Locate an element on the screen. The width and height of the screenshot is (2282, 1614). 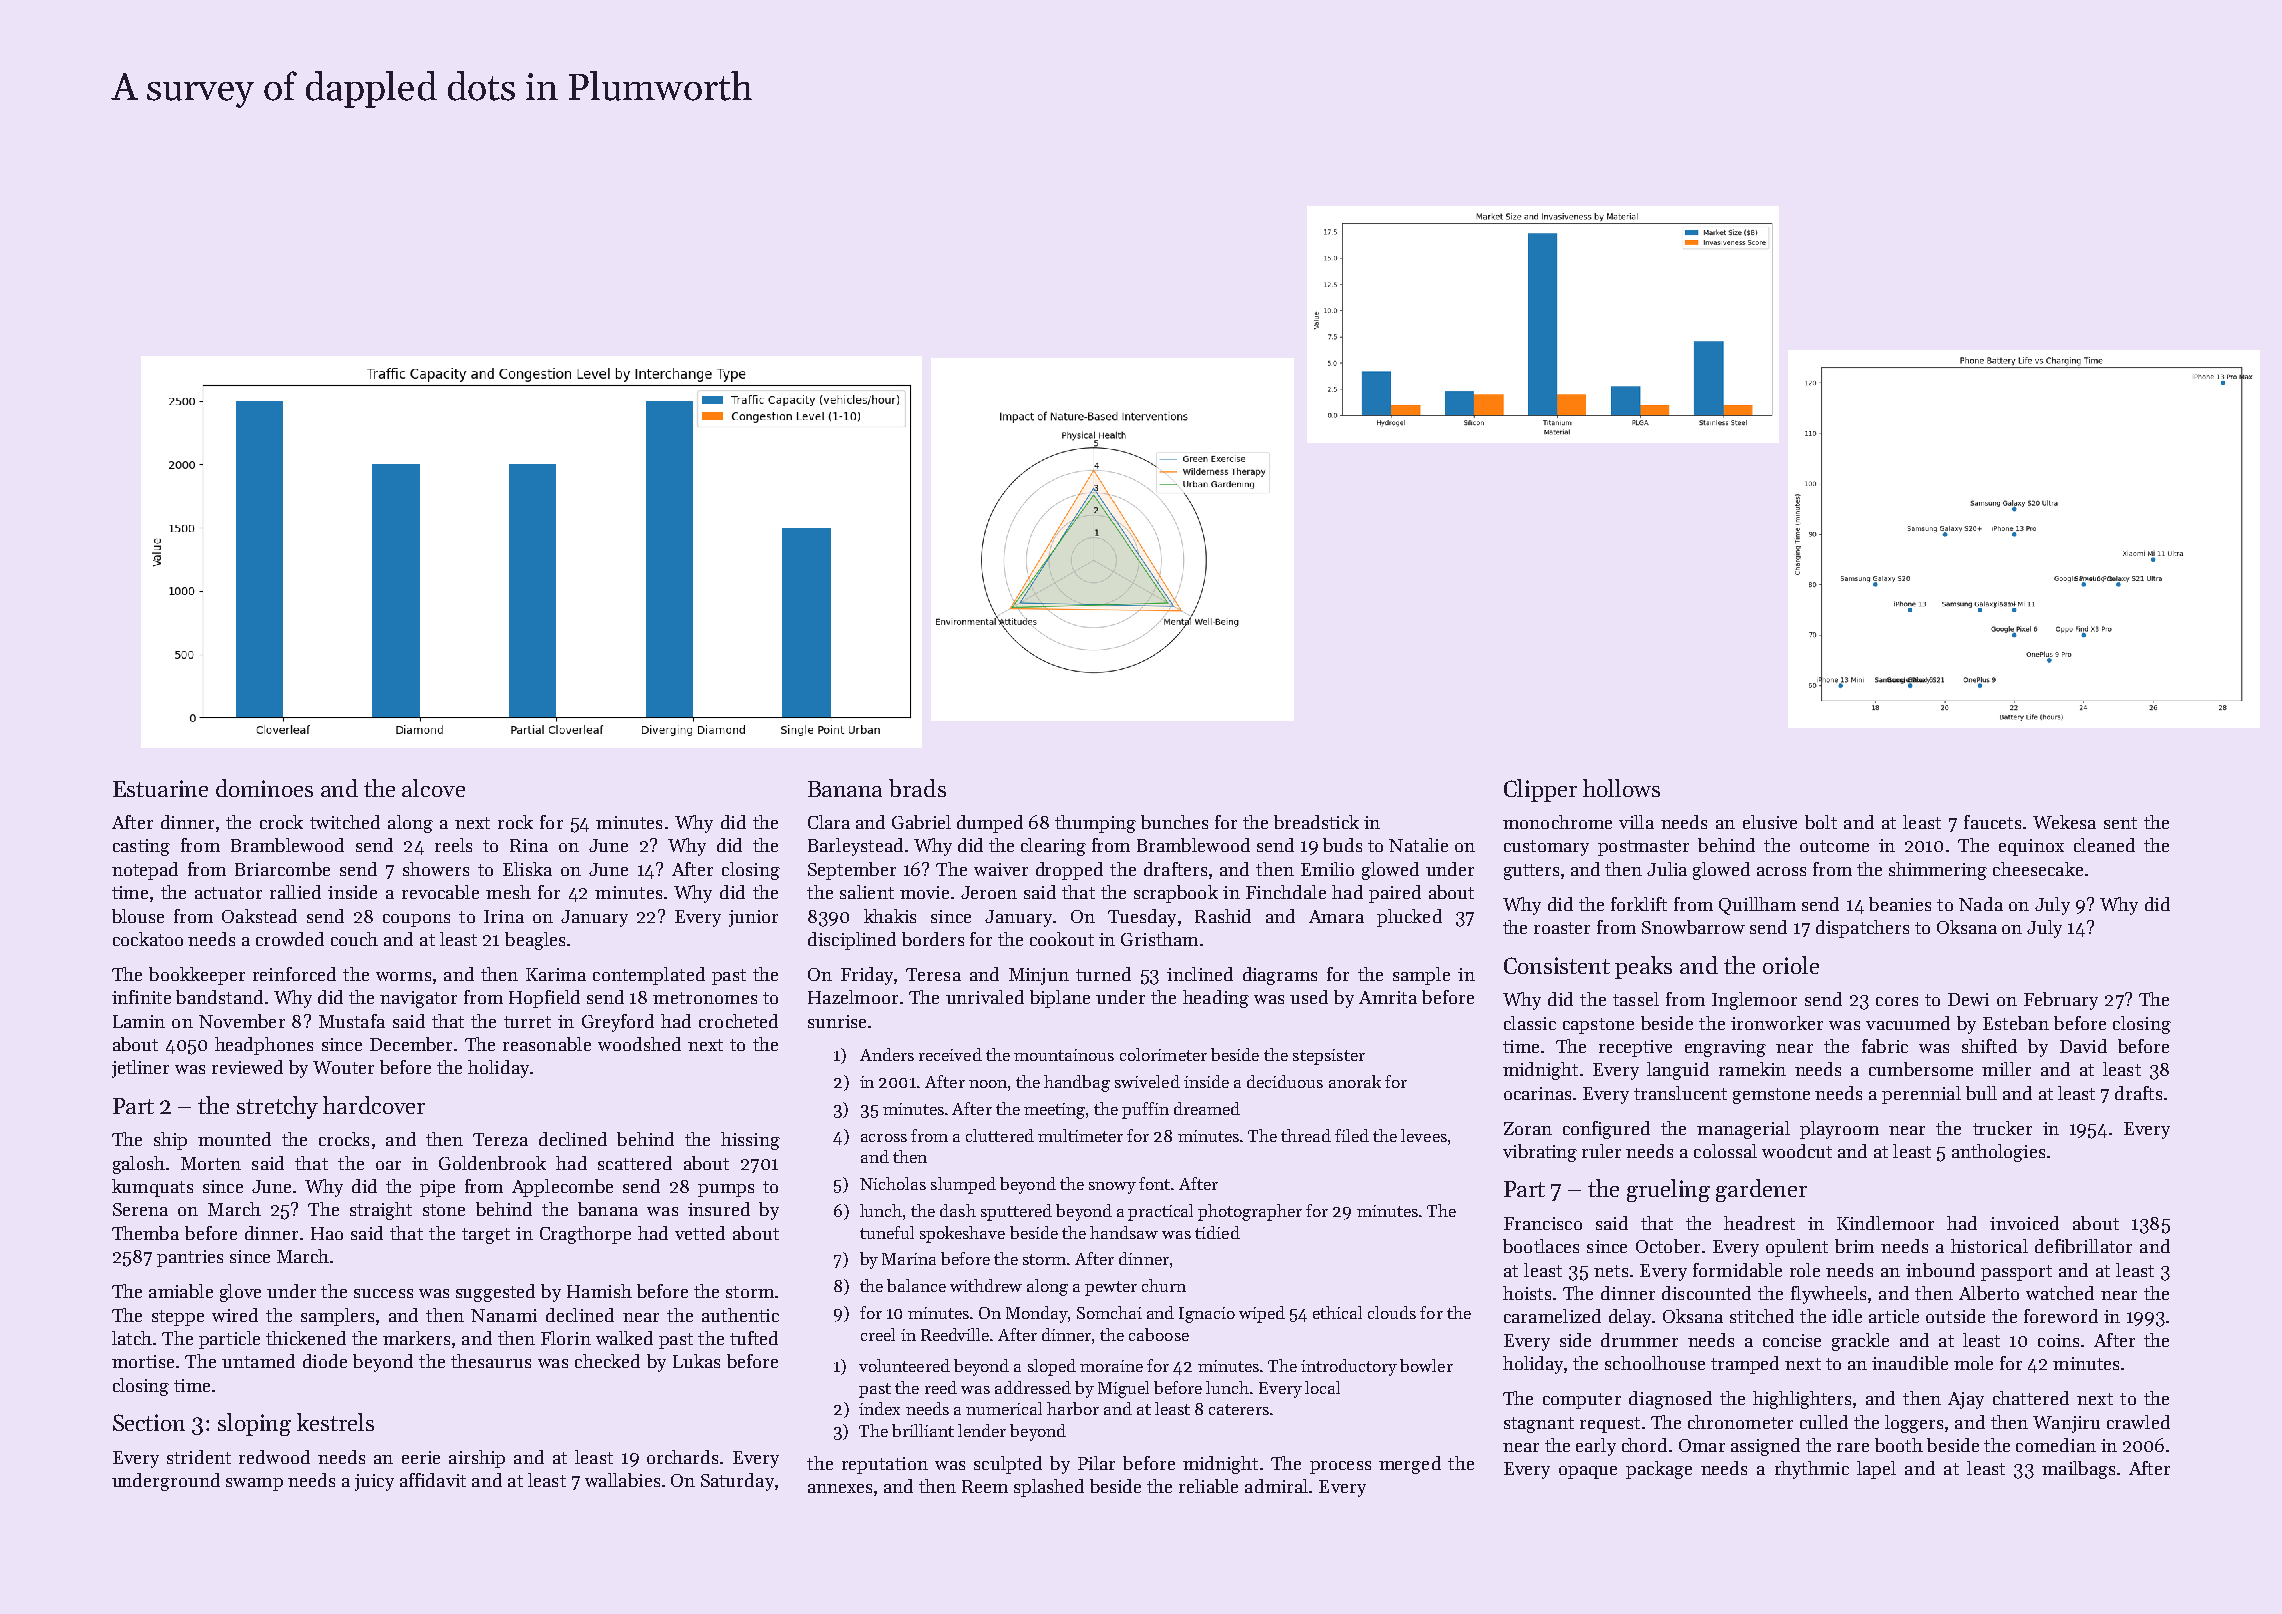
annexes is located at coordinates (840, 1488).
